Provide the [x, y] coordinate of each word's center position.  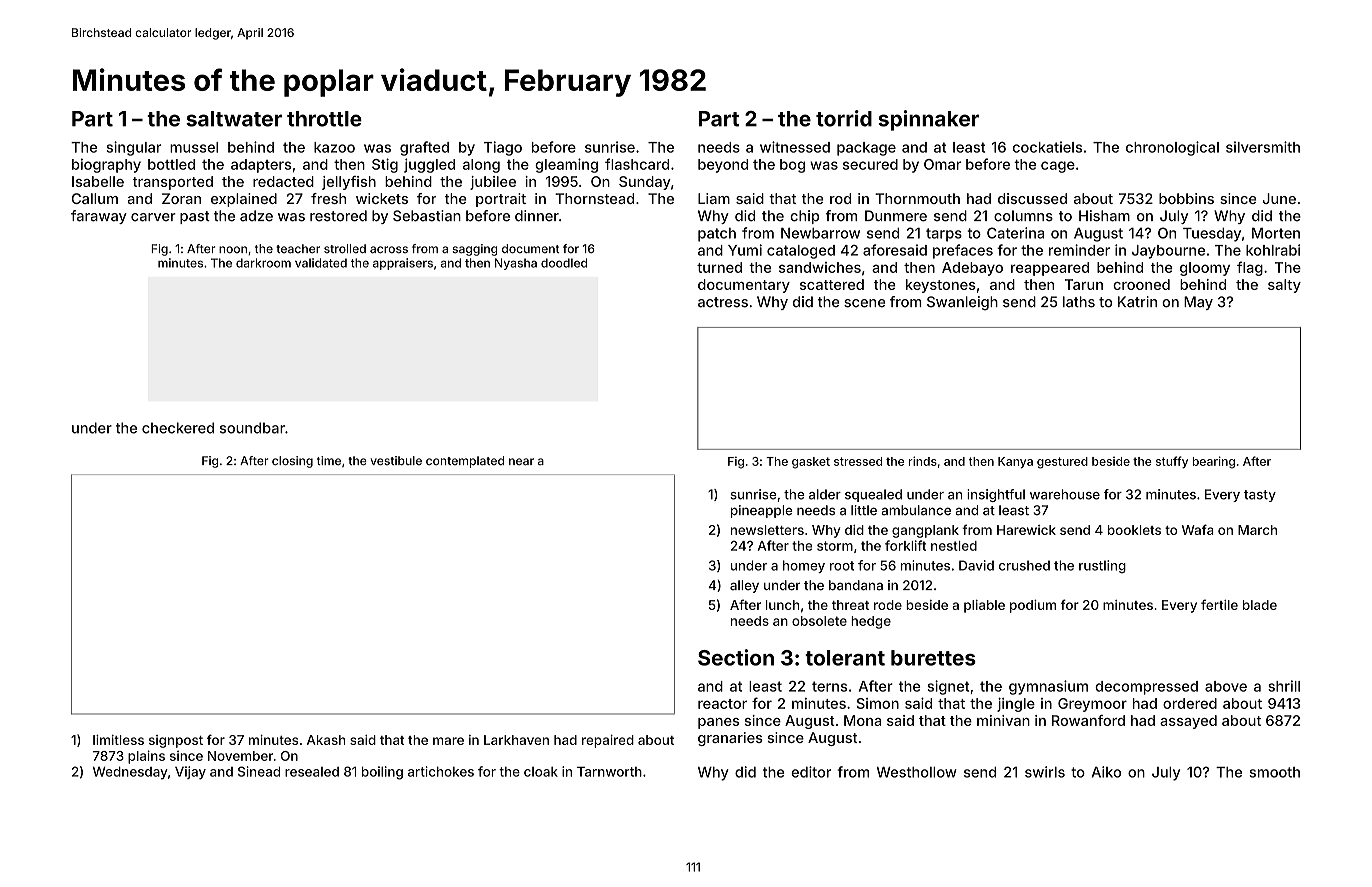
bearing [1213, 462]
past [195, 217]
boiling [382, 773]
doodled [564, 263]
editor [811, 772]
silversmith [1263, 147]
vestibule [396, 460]
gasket [811, 463]
